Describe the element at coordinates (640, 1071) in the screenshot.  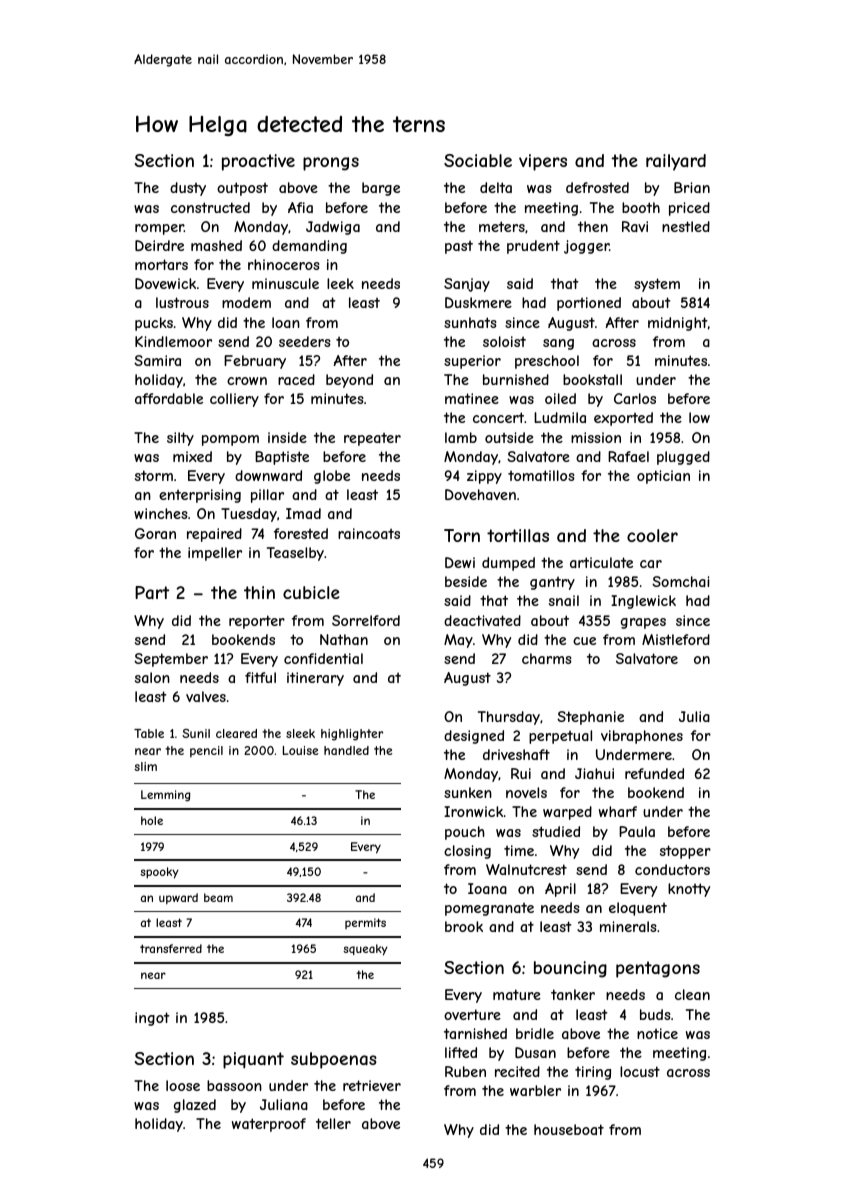
I see `locust` at that location.
